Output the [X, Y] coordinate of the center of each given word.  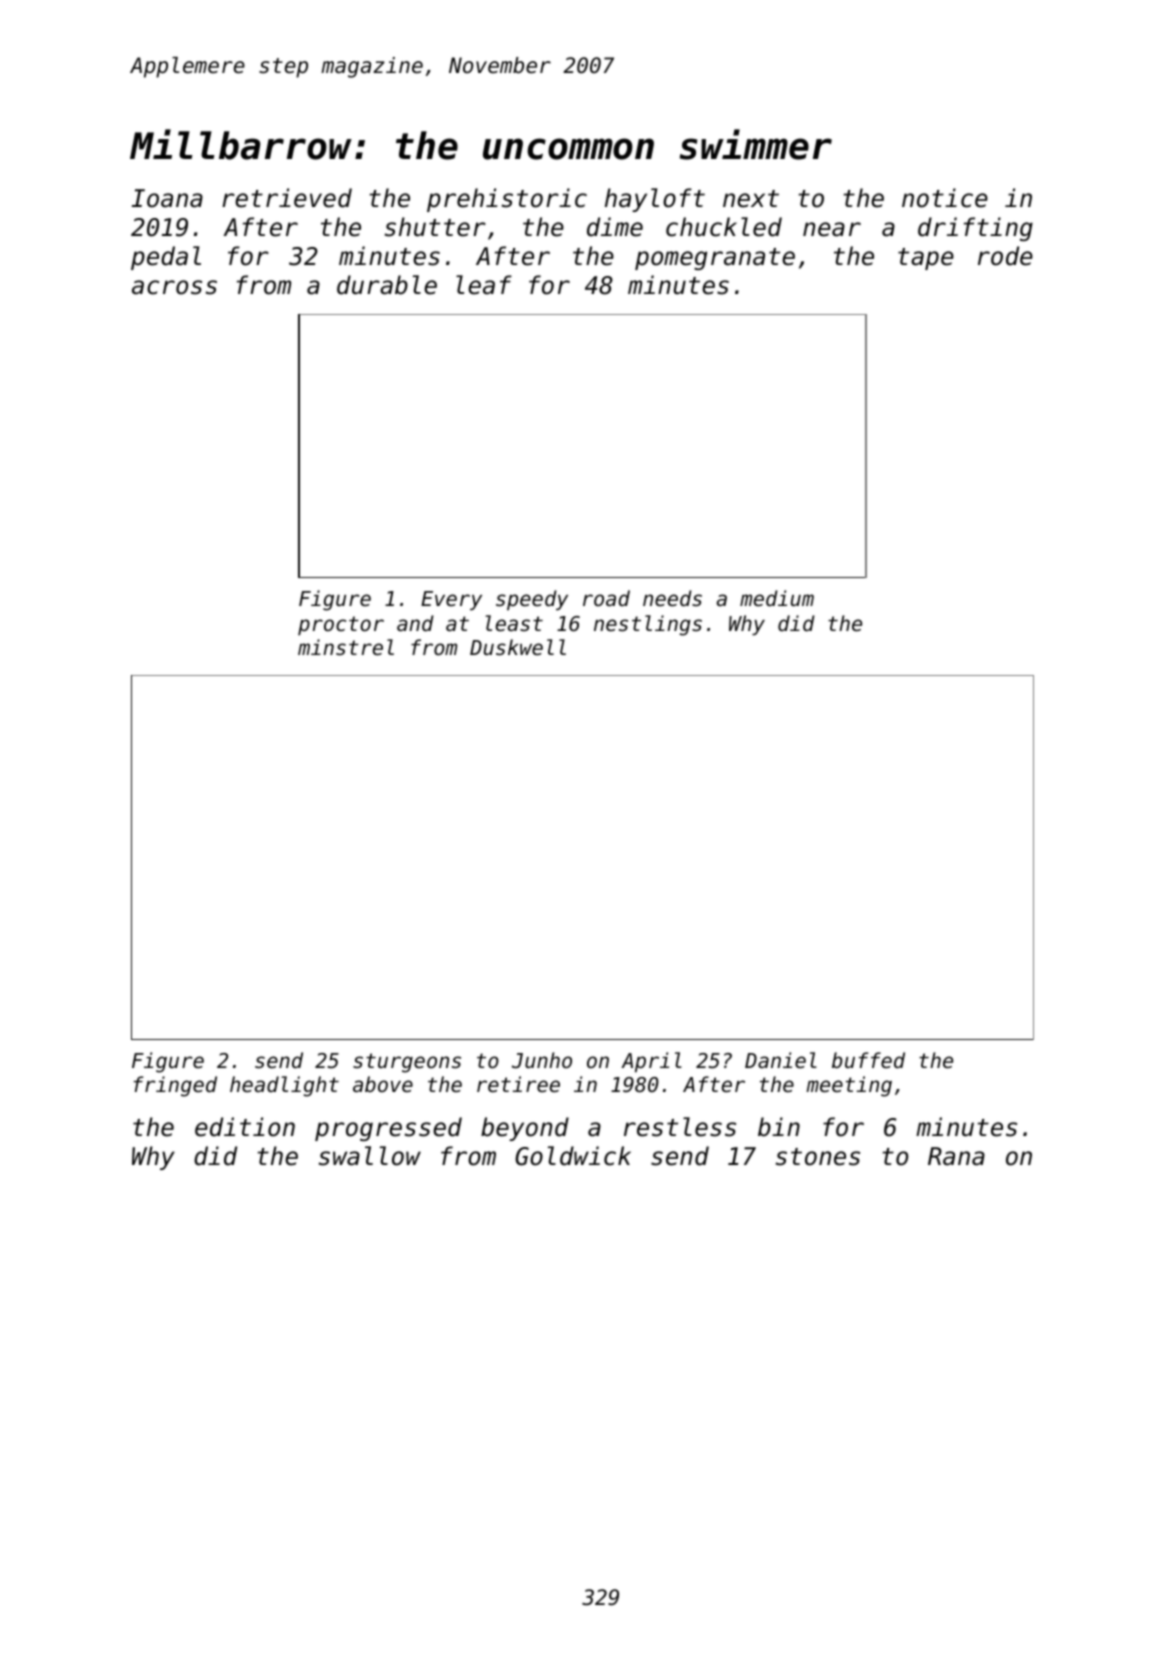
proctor [341, 626]
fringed [175, 1086]
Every [451, 601]
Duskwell [518, 647]
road [606, 598]
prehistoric [507, 200]
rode [1005, 256]
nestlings [648, 625]
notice [945, 198]
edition [245, 1127]
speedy [532, 600]
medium [777, 598]
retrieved [287, 198]
